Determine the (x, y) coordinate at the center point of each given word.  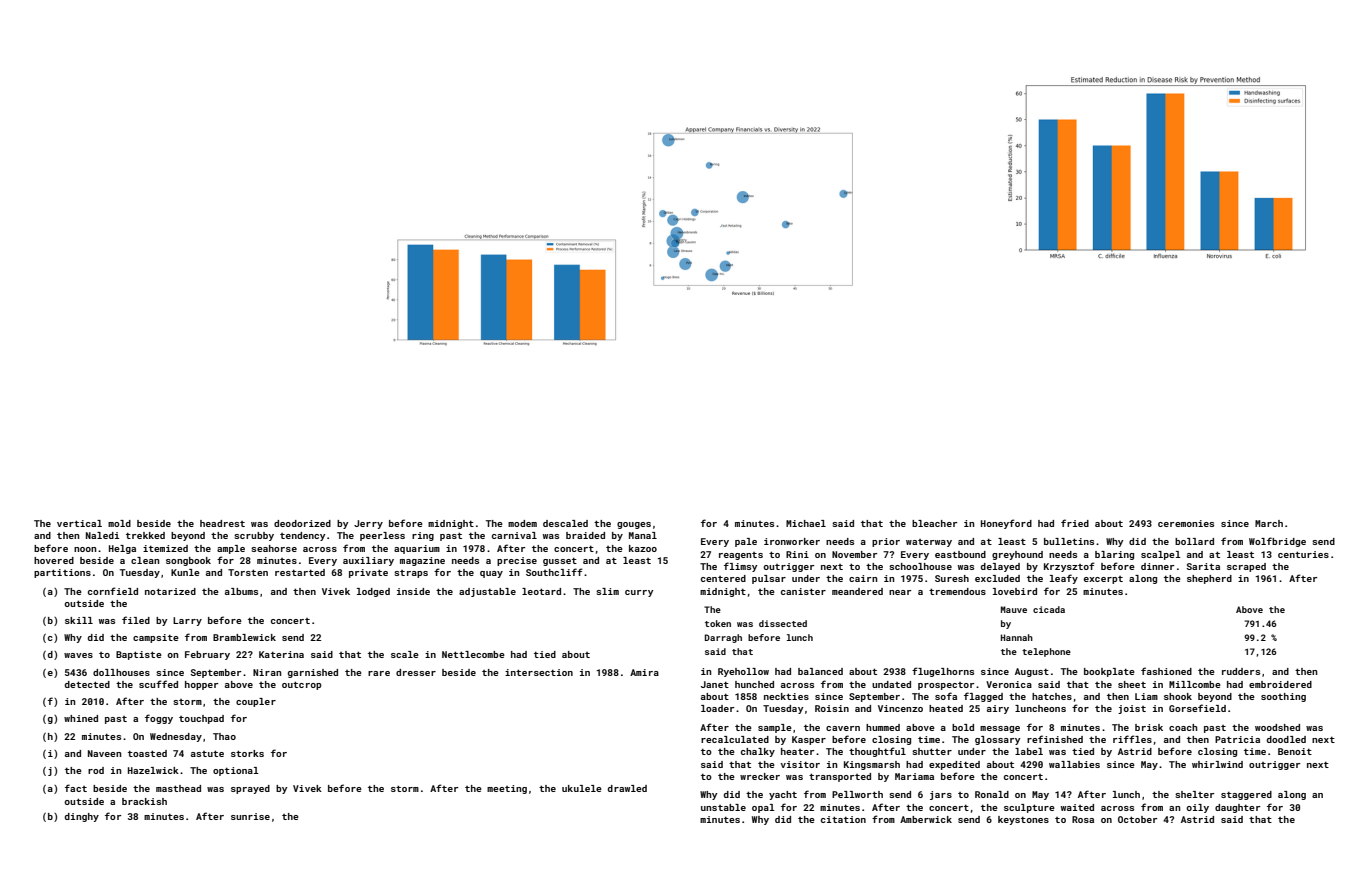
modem (522, 523)
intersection (539, 672)
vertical (79, 523)
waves (78, 655)
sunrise (250, 816)
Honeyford (1006, 524)
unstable (723, 807)
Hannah (1017, 637)
